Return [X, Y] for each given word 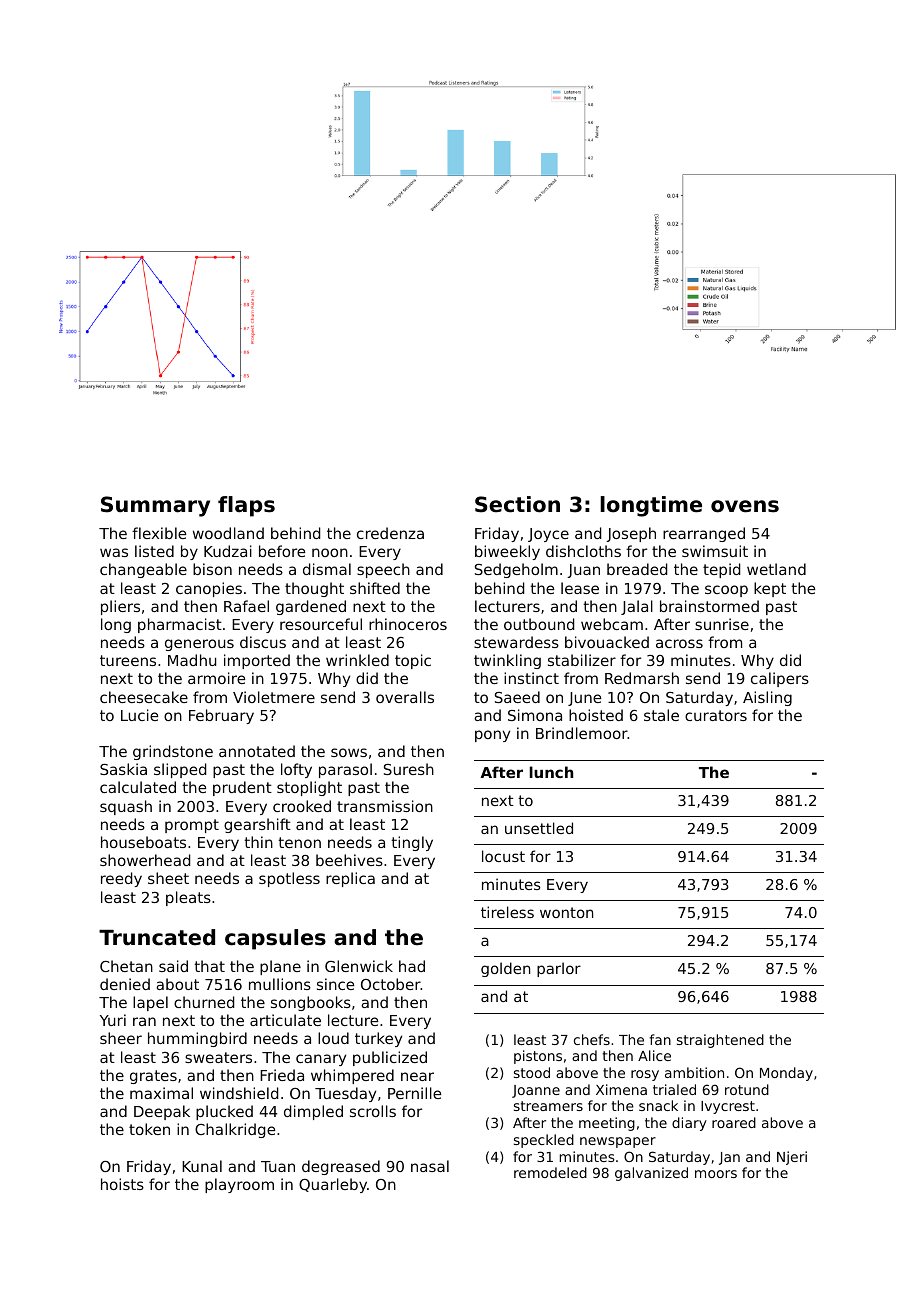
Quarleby [333, 1185]
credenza [390, 533]
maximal [161, 1093]
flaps [246, 506]
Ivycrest [728, 1107]
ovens [745, 506]
